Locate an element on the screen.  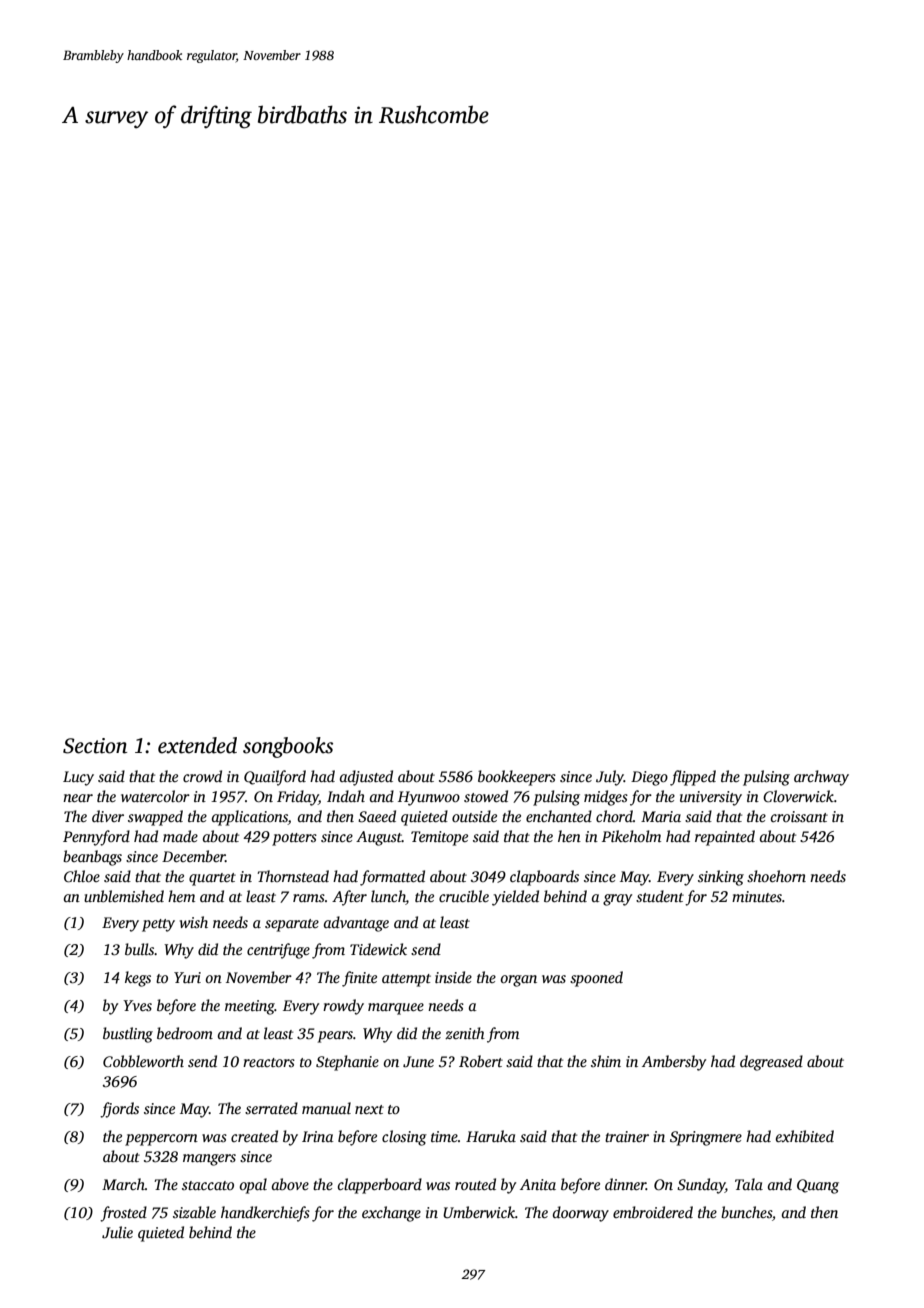
handkerchiefs is located at coordinates (265, 1214).
